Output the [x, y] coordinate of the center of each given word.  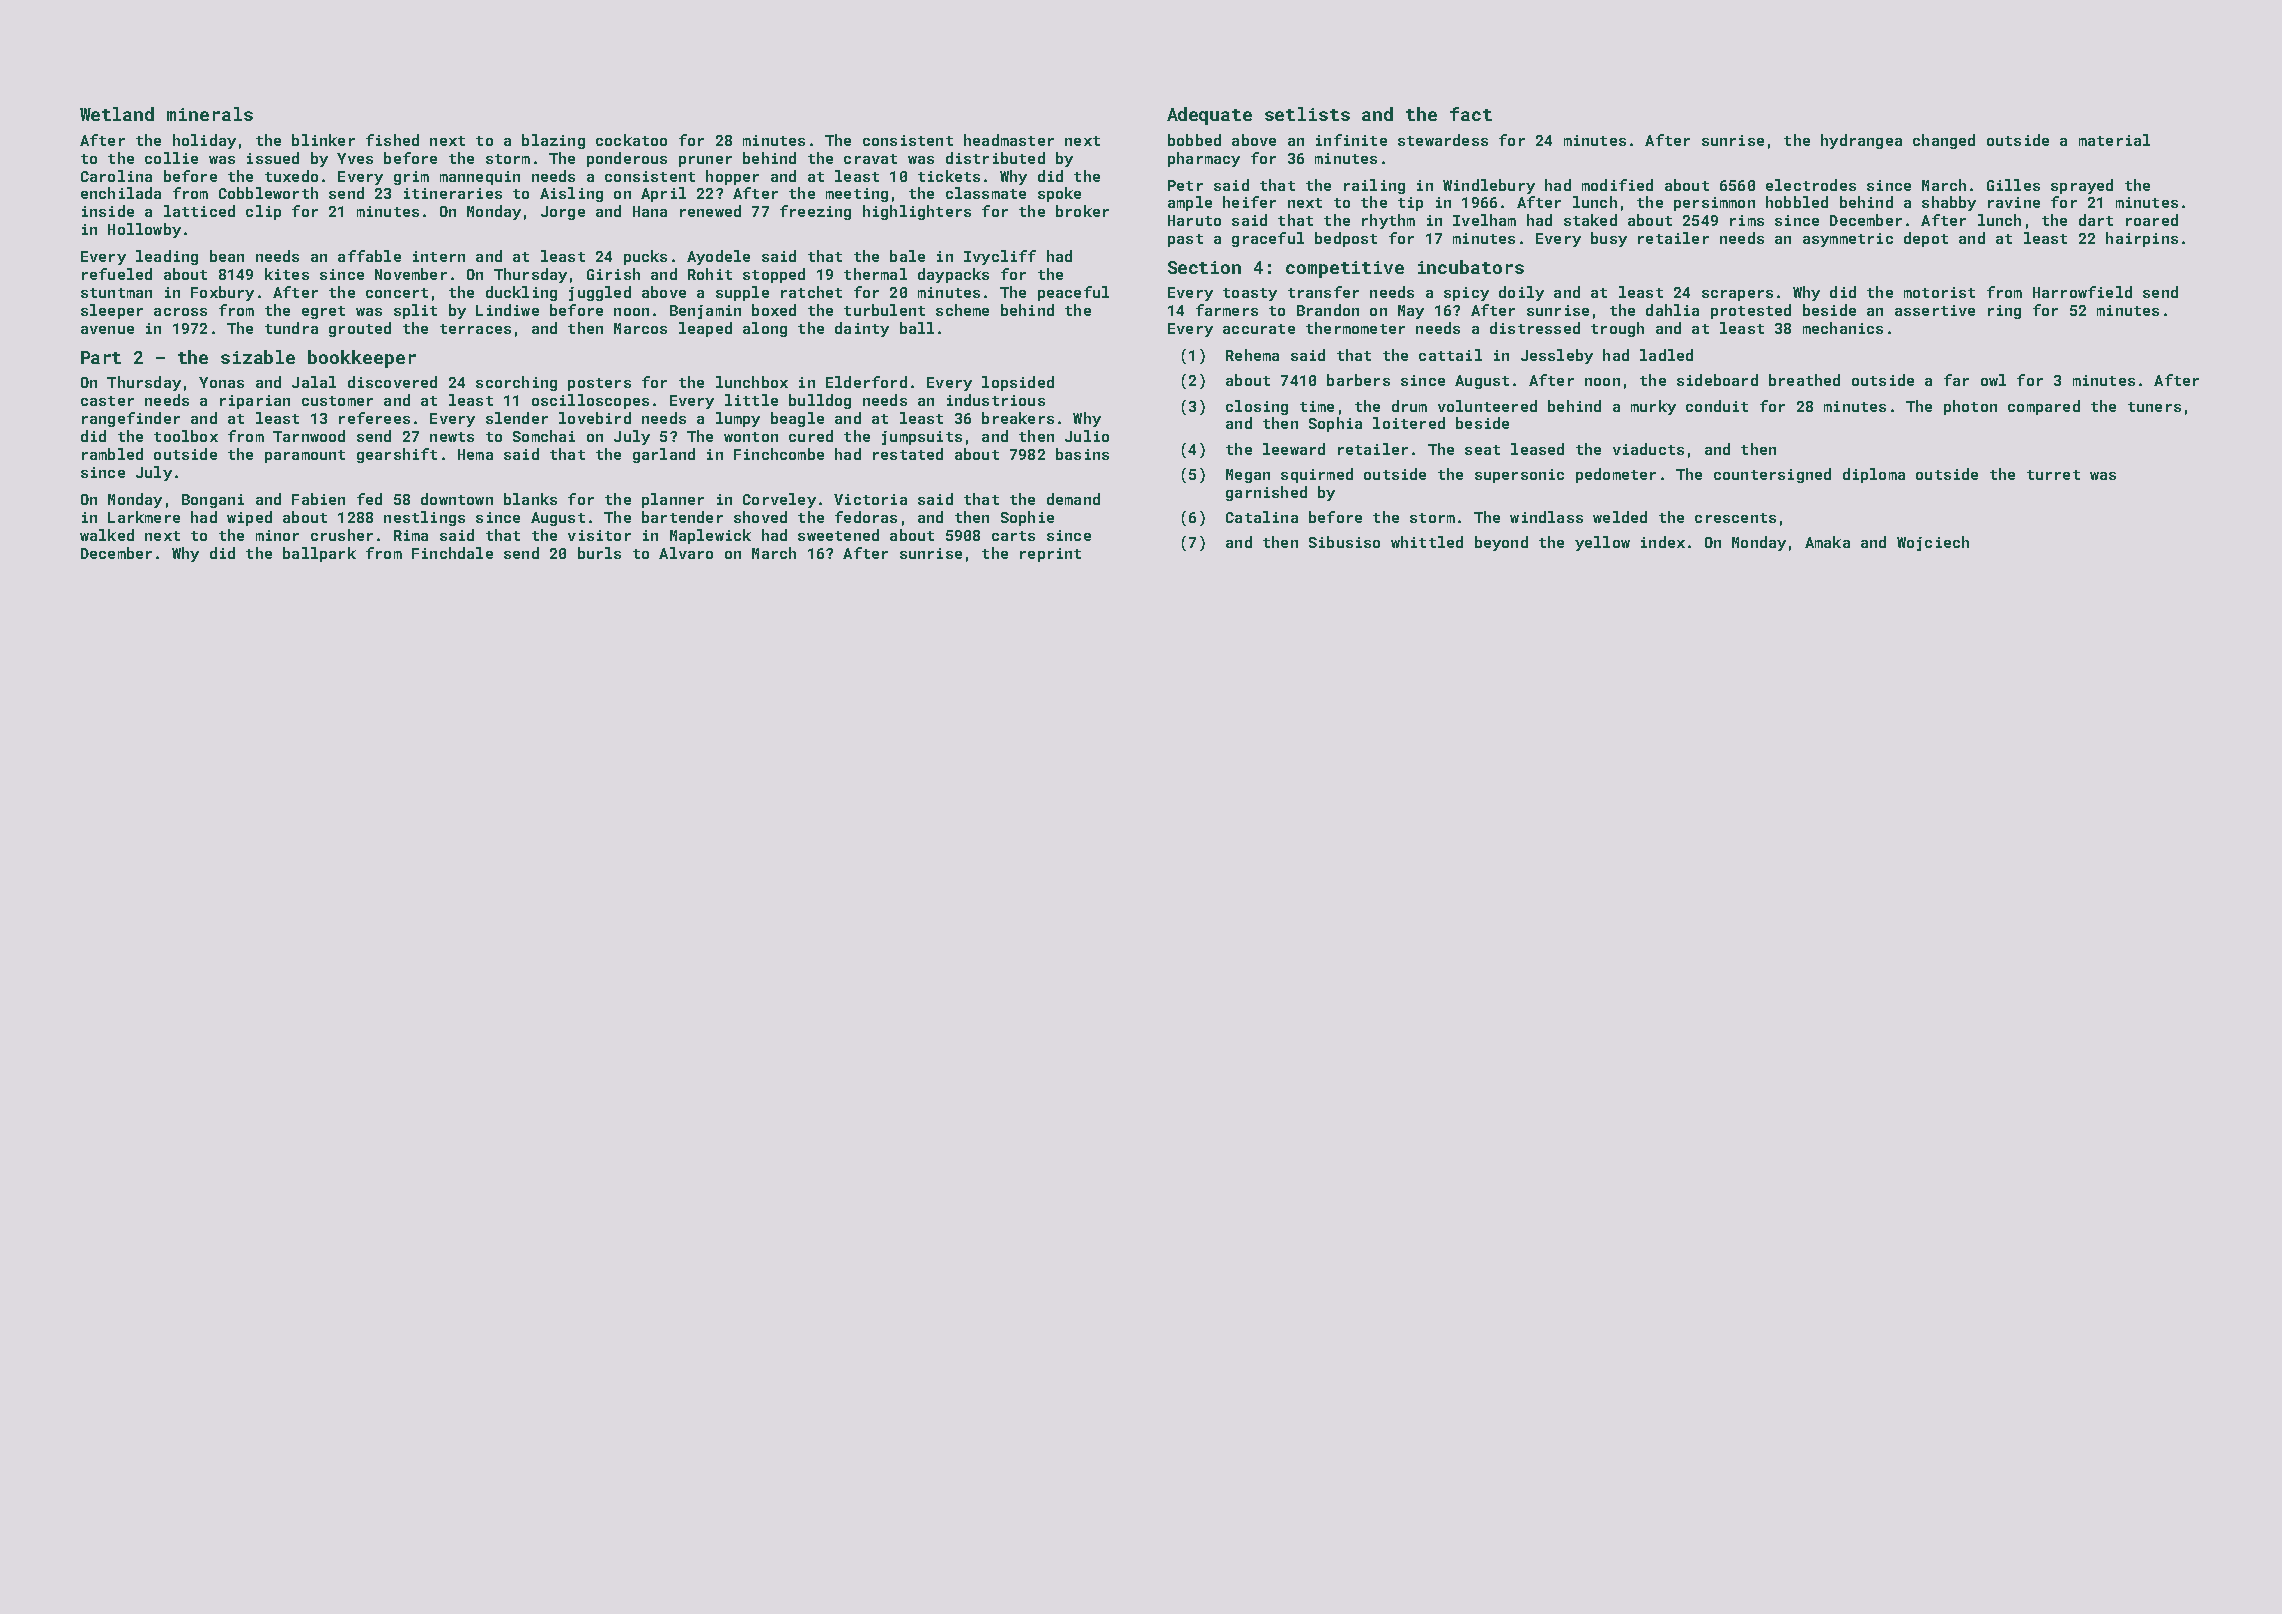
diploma [1874, 475]
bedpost [1346, 239]
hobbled [1797, 202]
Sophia [1335, 424]
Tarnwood [309, 436]
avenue [107, 330]
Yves [355, 158]
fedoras [866, 517]
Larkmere [144, 517]
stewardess [1443, 140]
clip [263, 212]
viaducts [1648, 449]
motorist [1939, 292]
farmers [1227, 310]
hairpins [2142, 239]
